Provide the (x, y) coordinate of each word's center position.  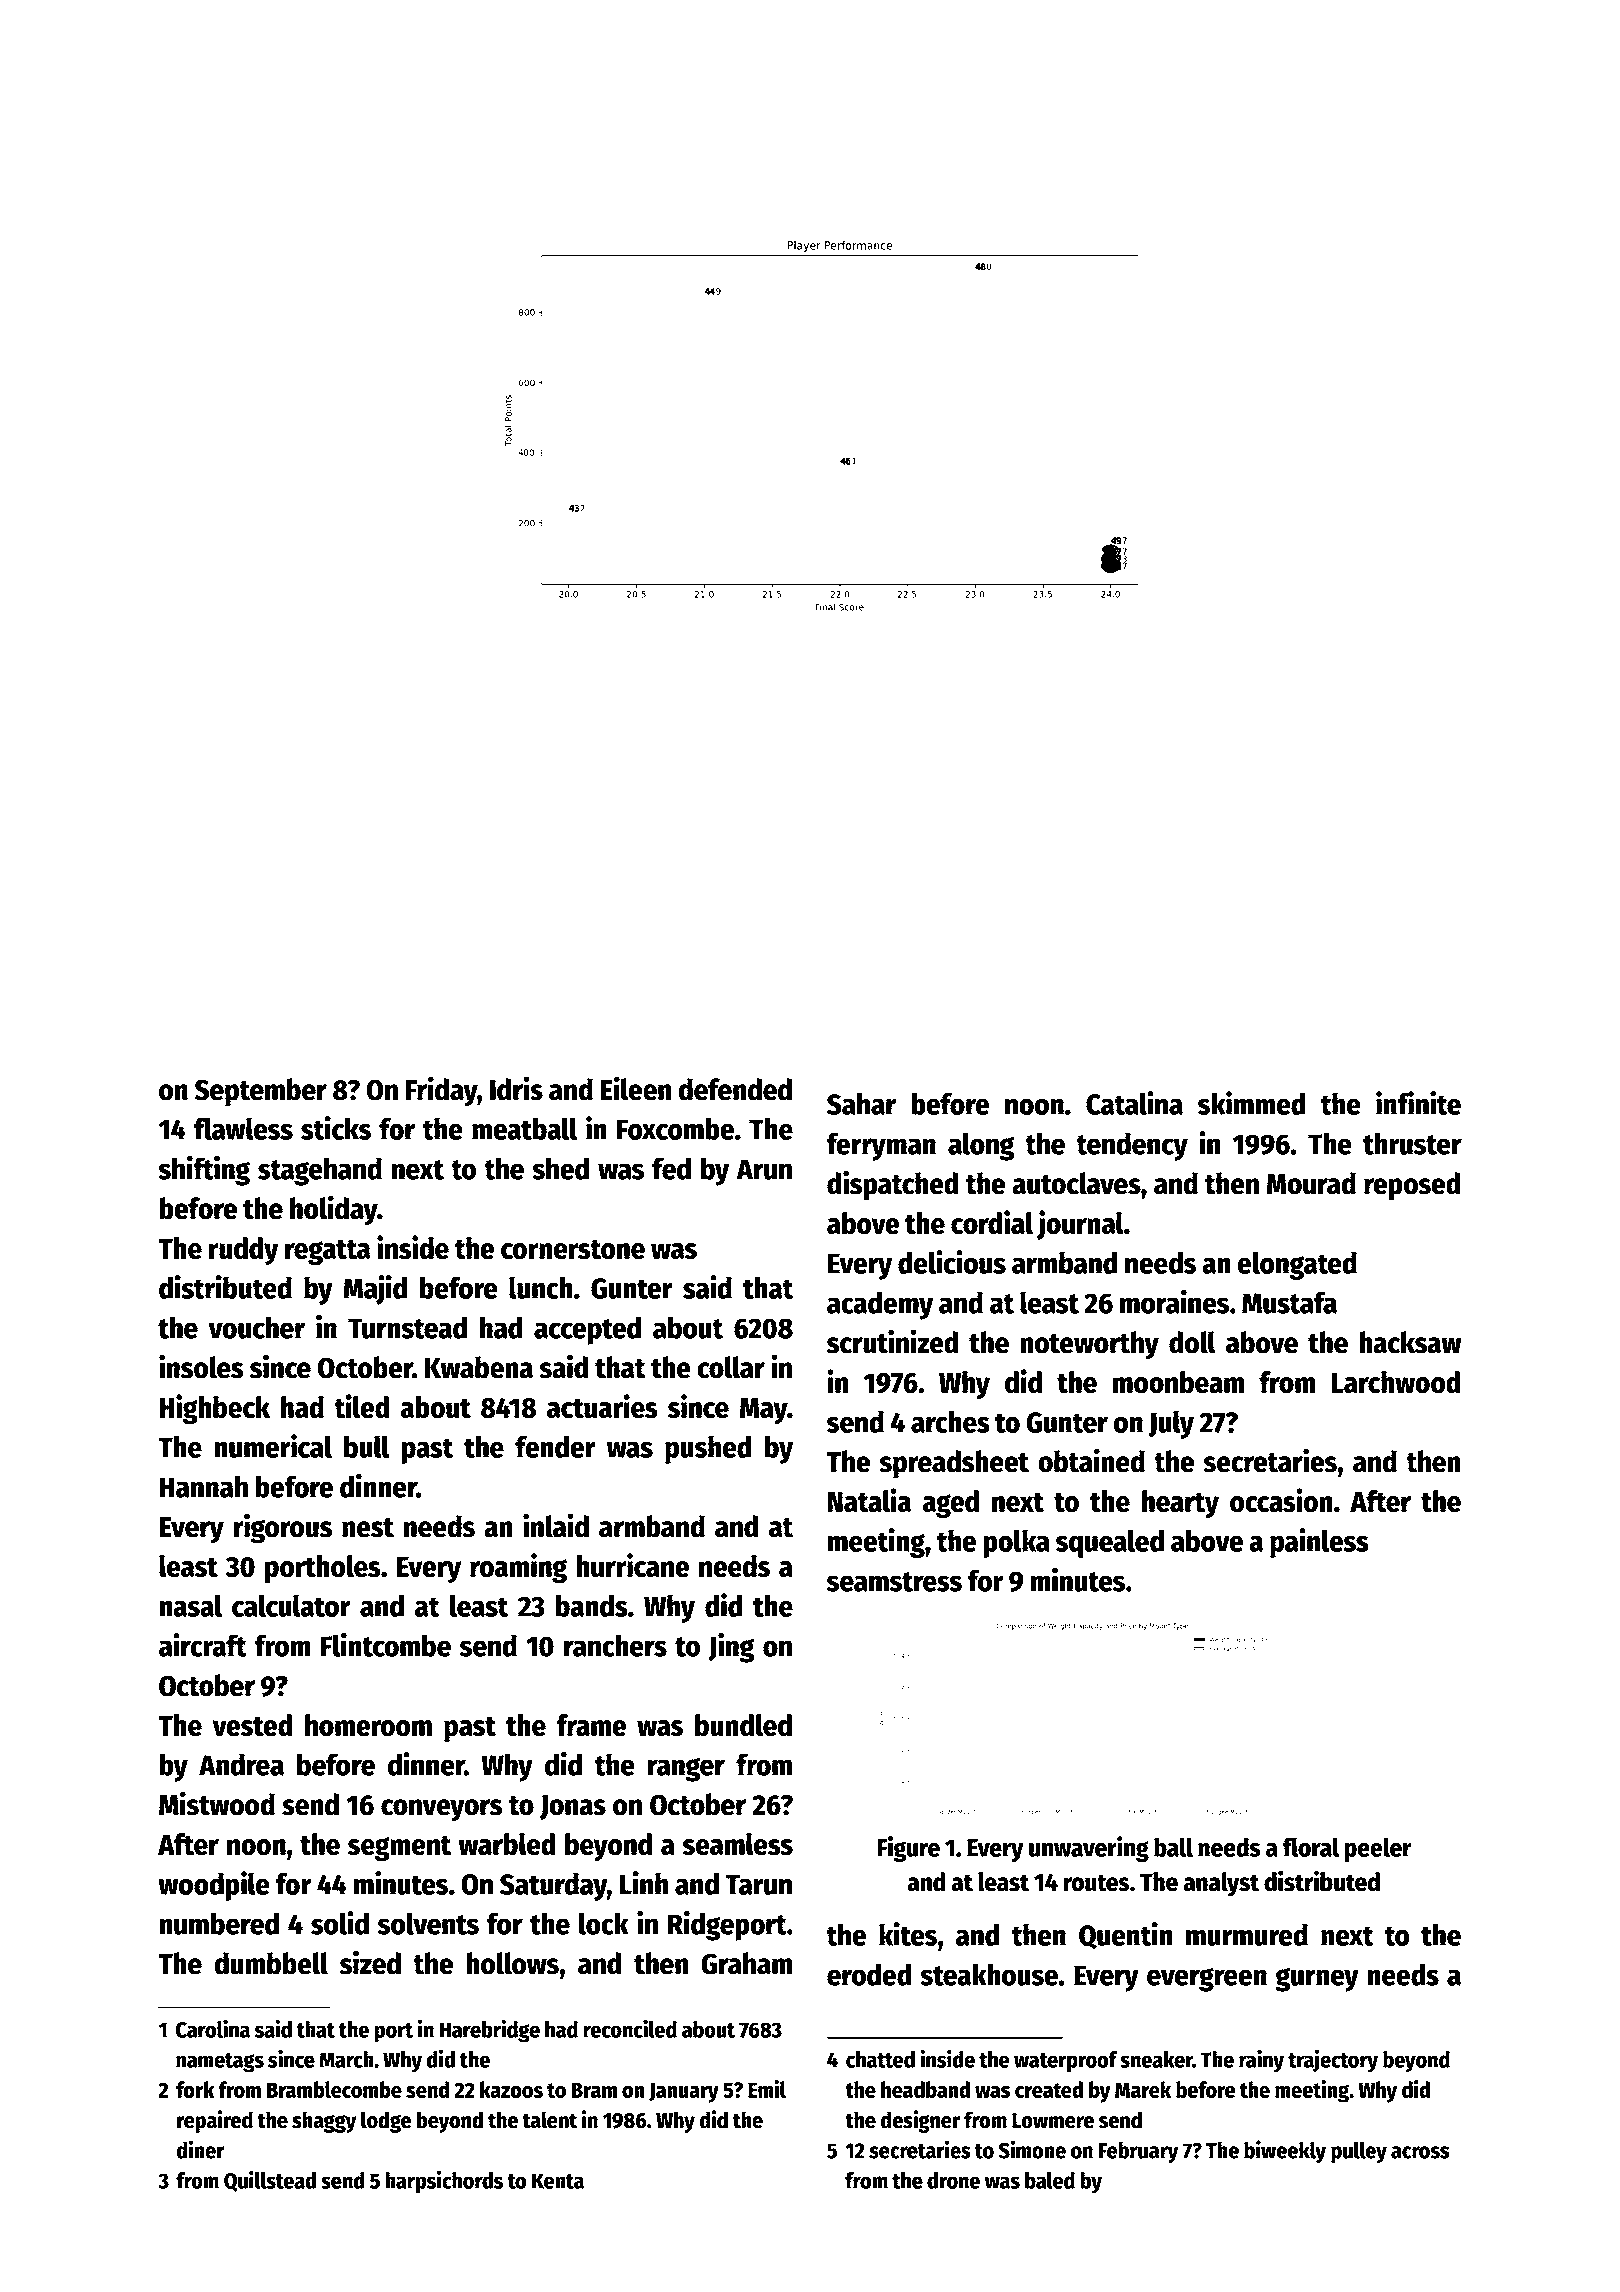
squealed (1110, 1544)
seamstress (894, 1582)
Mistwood (217, 1803)
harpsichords (444, 2182)
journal (1080, 1225)
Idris (516, 1088)
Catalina (1134, 1103)
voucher (256, 1327)
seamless (738, 1844)
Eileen (635, 1088)
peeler (1378, 1849)
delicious (952, 1262)
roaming (518, 1568)
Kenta (558, 2181)
